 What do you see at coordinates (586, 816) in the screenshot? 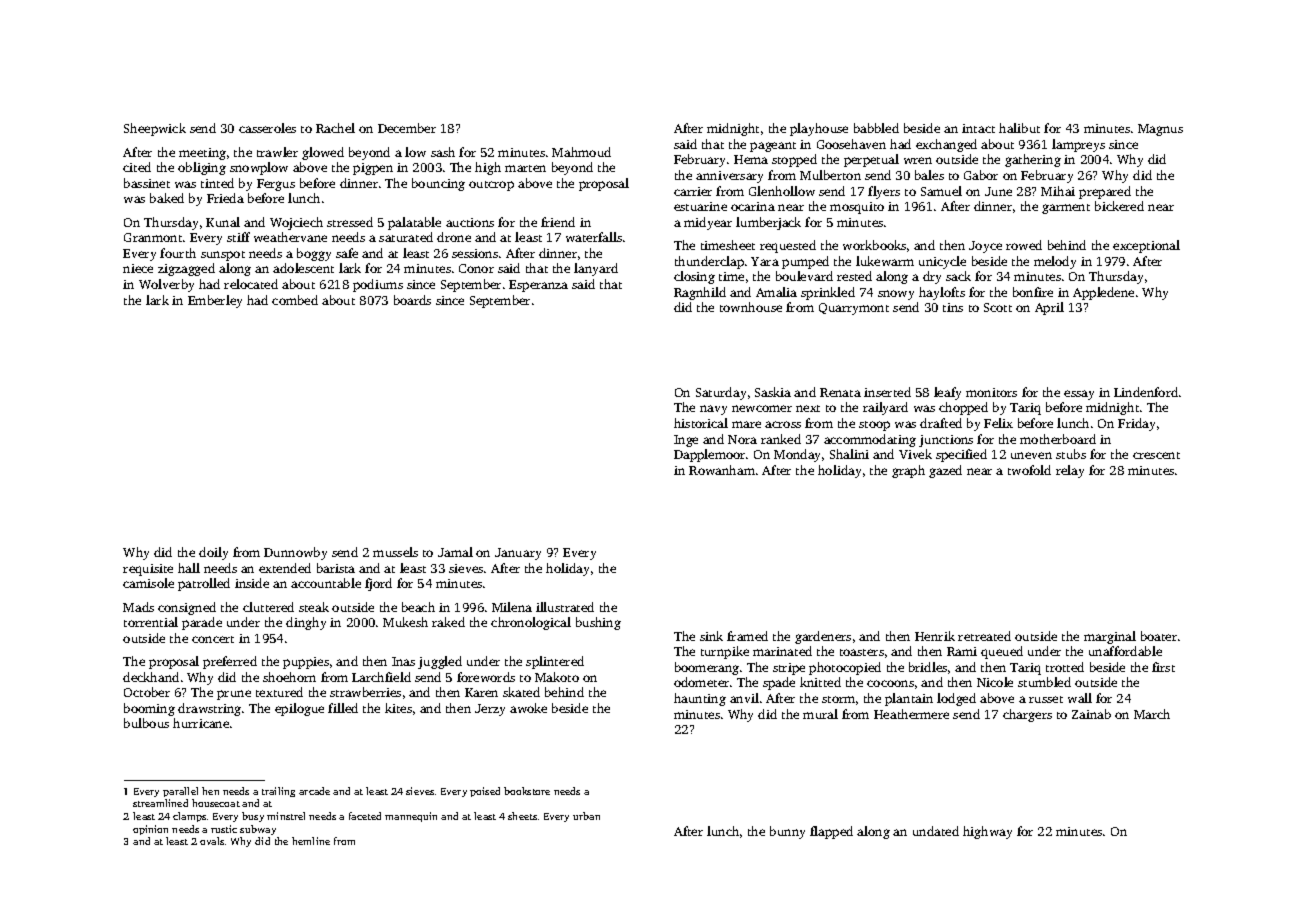
I see `urban` at bounding box center [586, 816].
